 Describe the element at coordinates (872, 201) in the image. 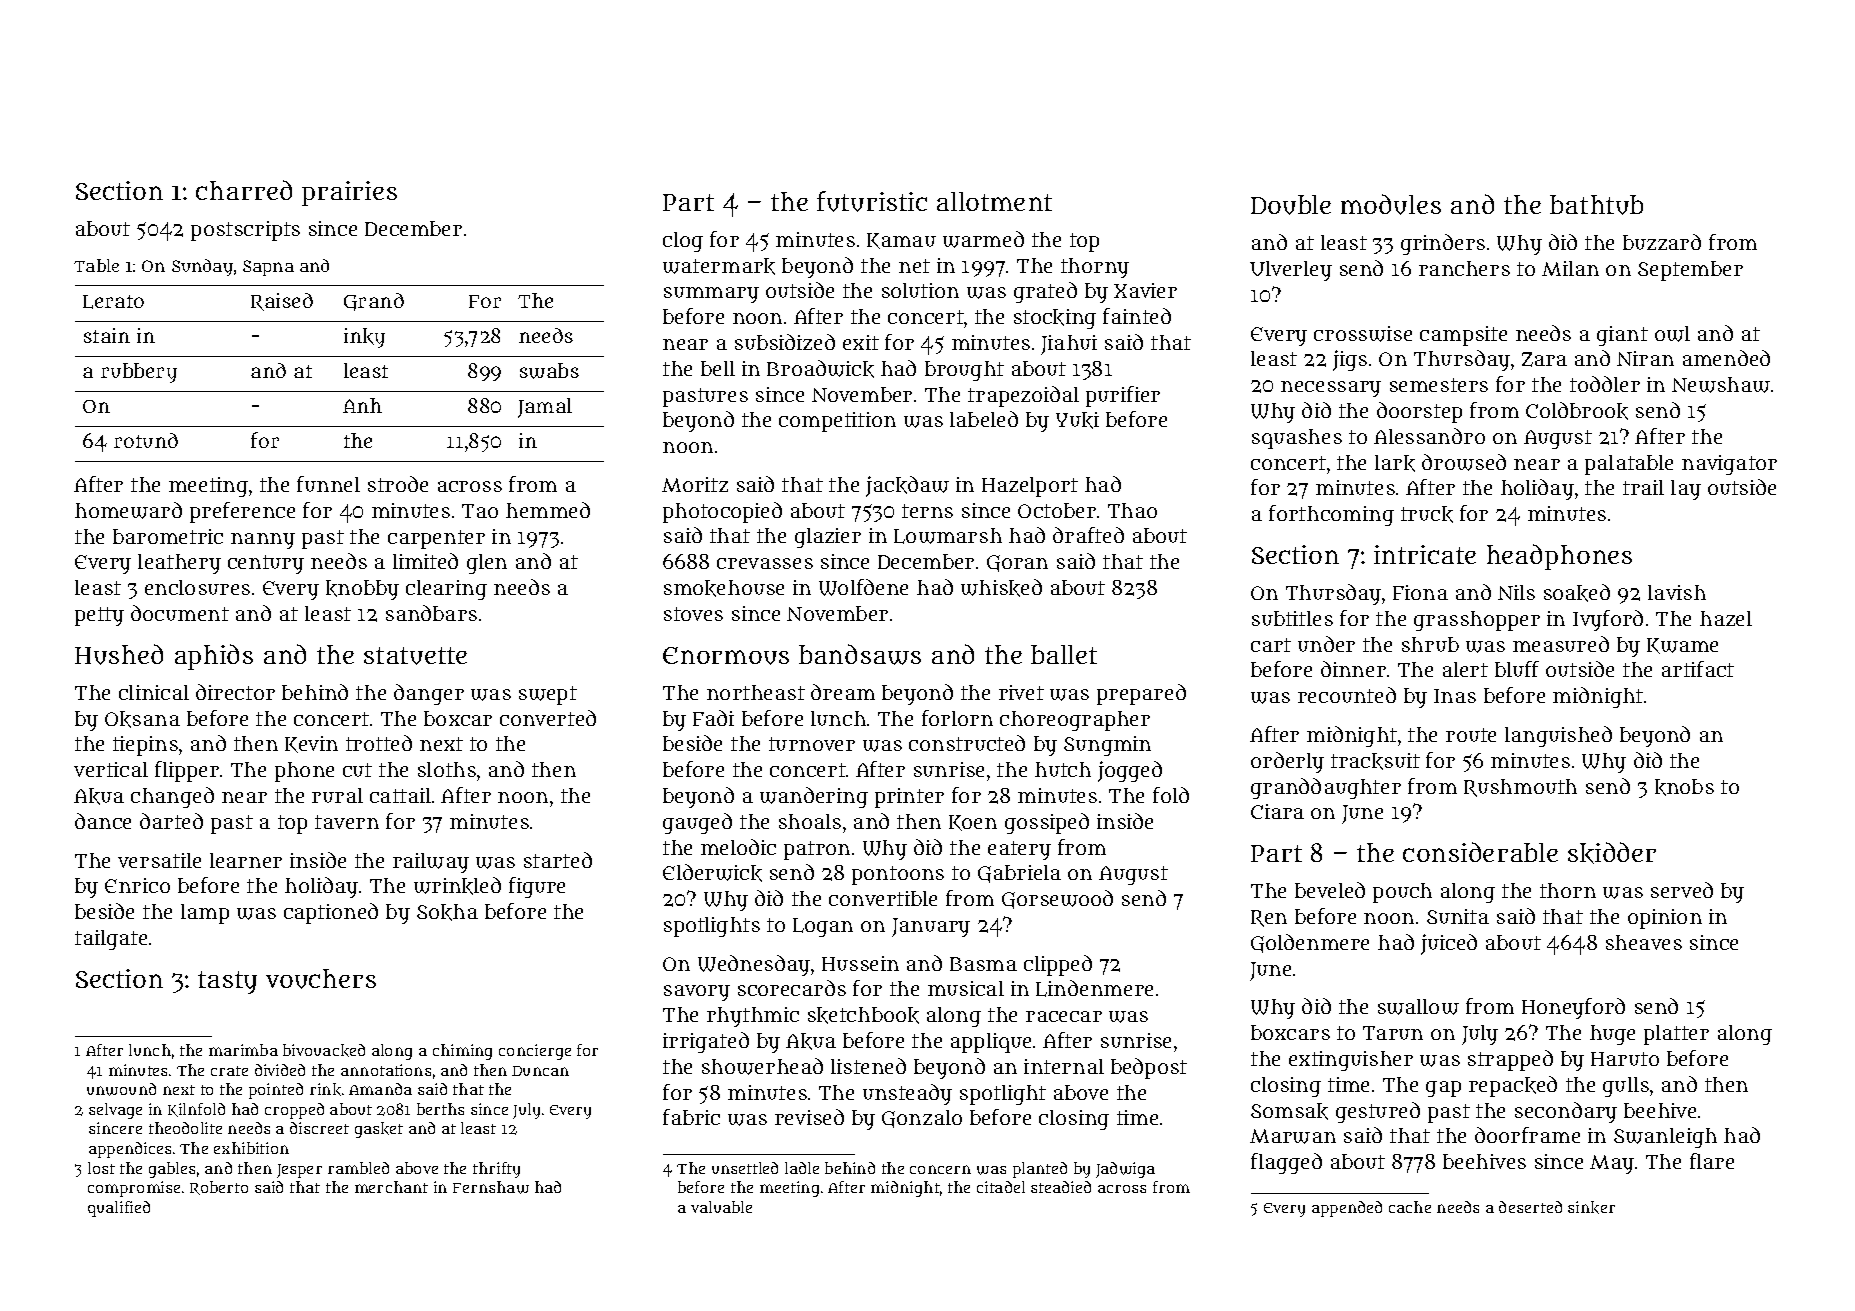

I see `futuristic` at that location.
